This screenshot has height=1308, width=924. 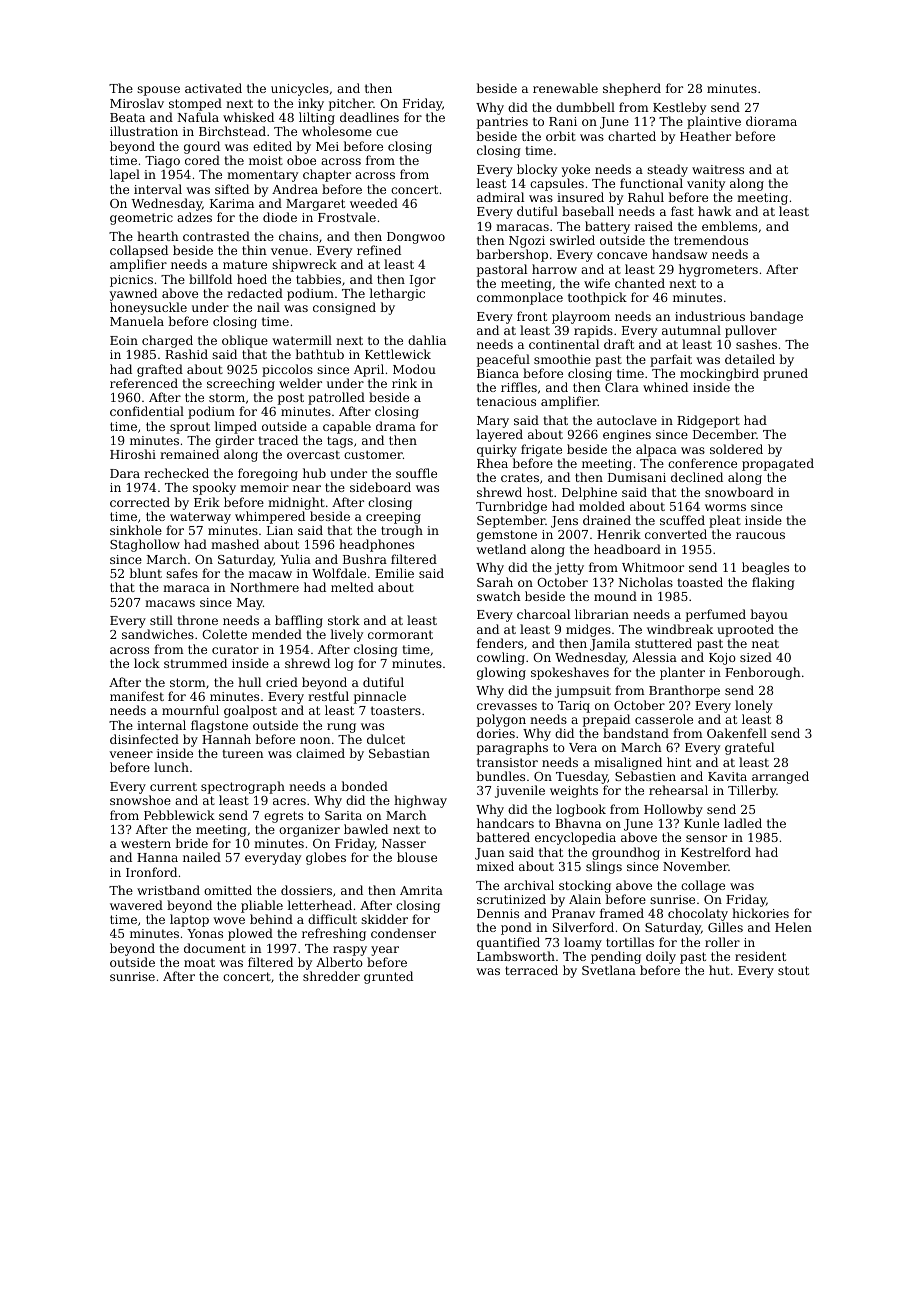 What do you see at coordinates (630, 942) in the screenshot?
I see `tortillas` at bounding box center [630, 942].
